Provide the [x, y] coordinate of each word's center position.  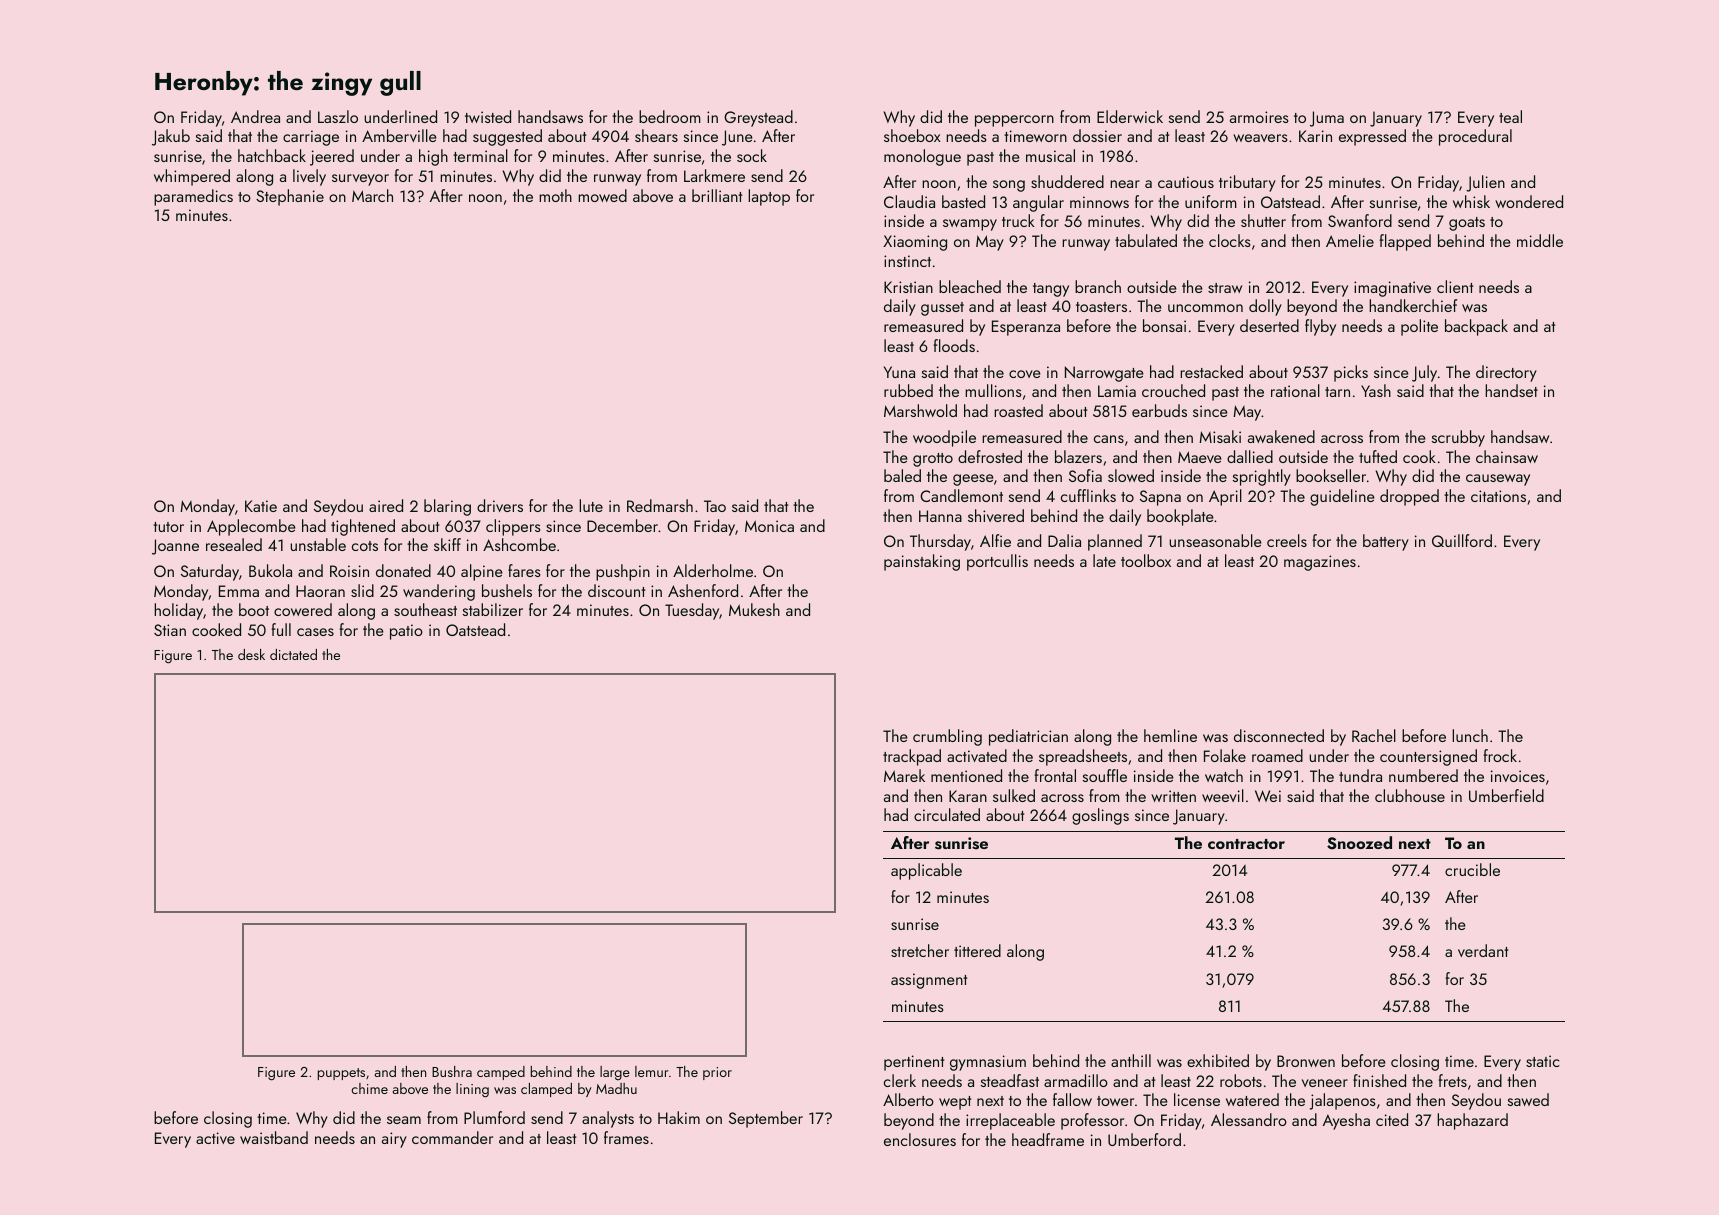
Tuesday [692, 611]
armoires [1259, 117]
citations [1498, 496]
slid [362, 590]
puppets [341, 1074]
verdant [1483, 950]
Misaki [1220, 436]
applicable [926, 871]
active [215, 1138]
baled [902, 475]
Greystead [758, 118]
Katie [261, 506]
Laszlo [338, 116]
